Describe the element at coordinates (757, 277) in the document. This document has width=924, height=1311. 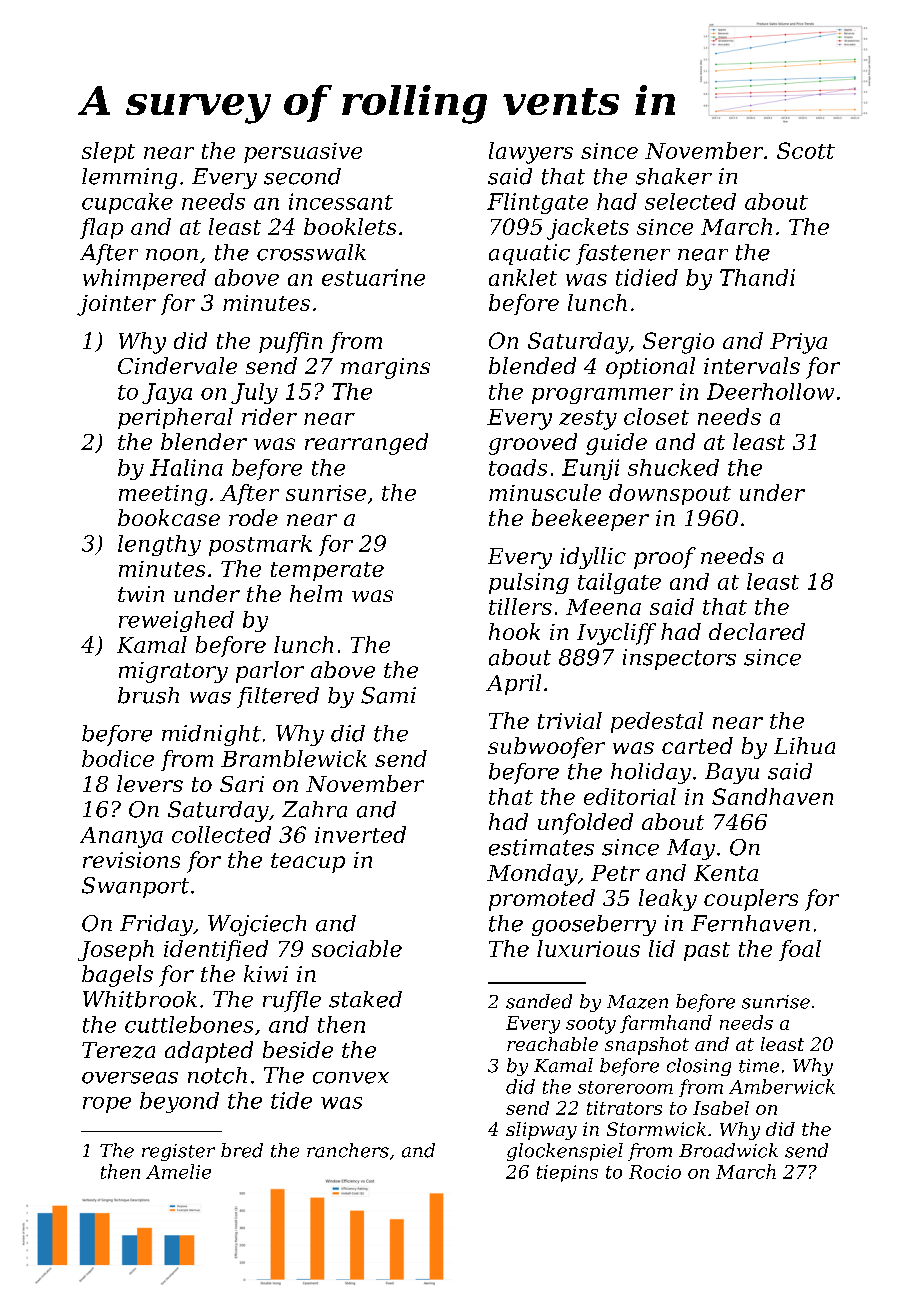
I see `Thandi` at that location.
